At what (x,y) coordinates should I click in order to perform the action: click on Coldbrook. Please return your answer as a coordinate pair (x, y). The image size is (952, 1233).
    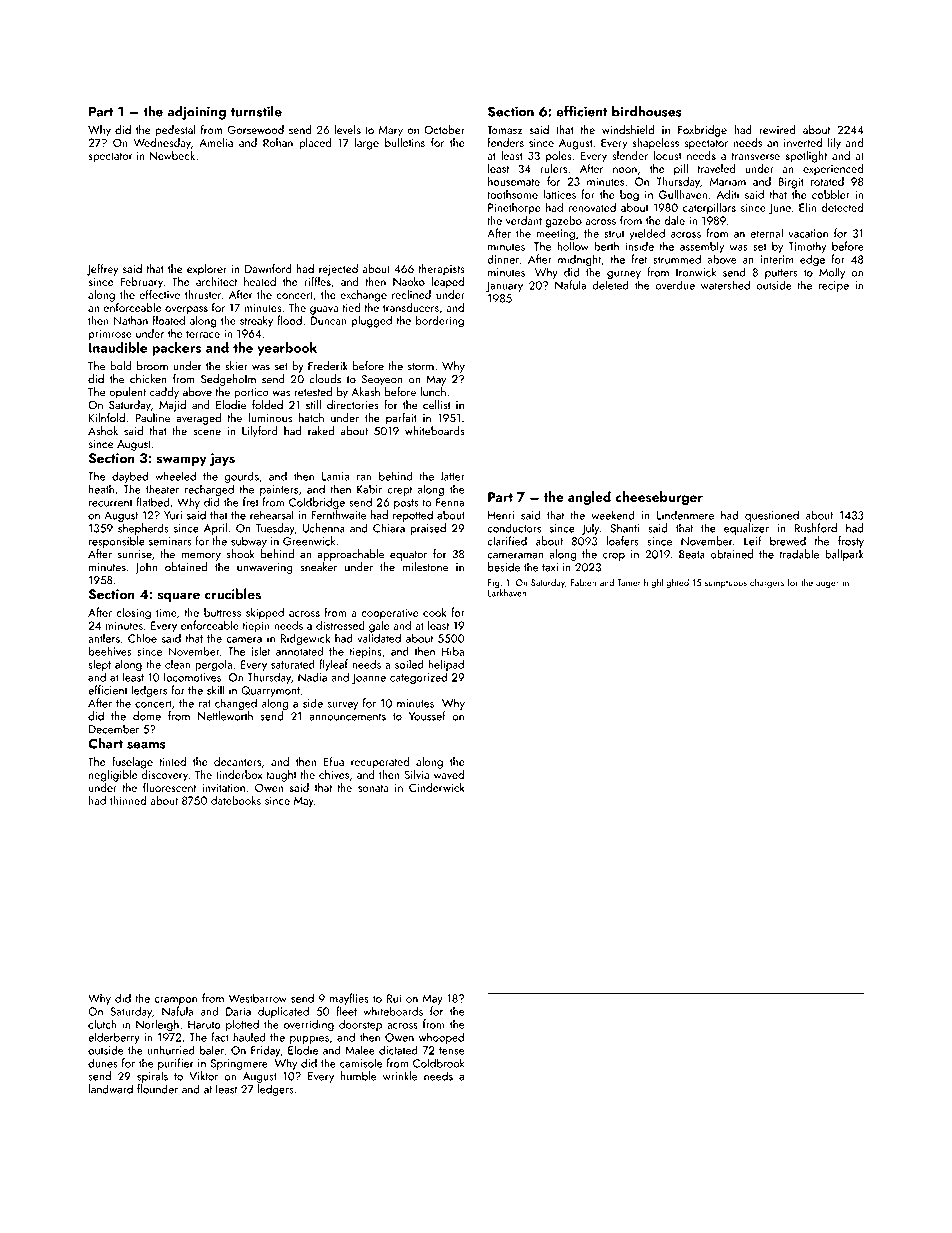
    Looking at the image, I should click on (439, 1063).
